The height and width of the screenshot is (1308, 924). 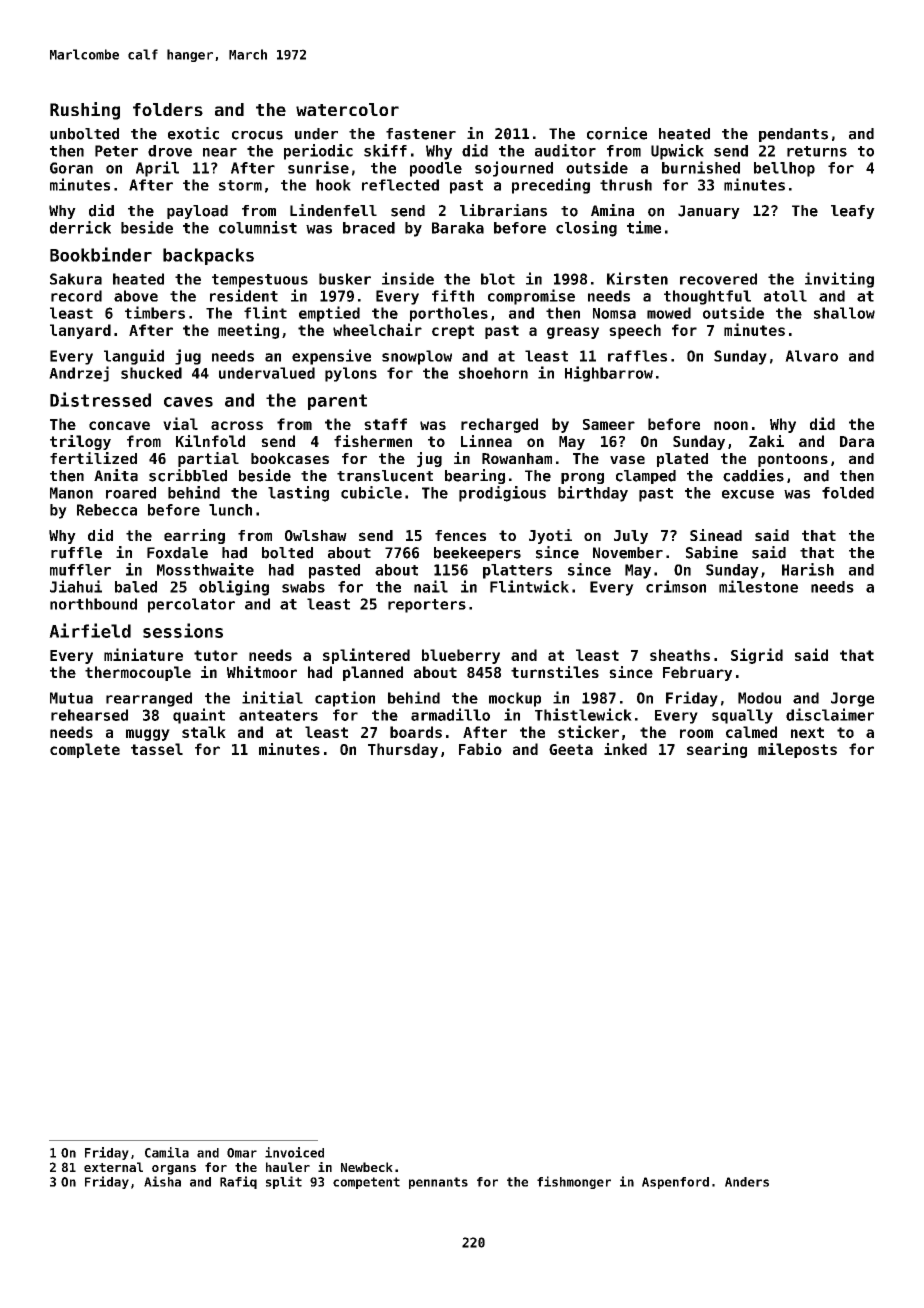 I want to click on room, so click(x=696, y=733).
